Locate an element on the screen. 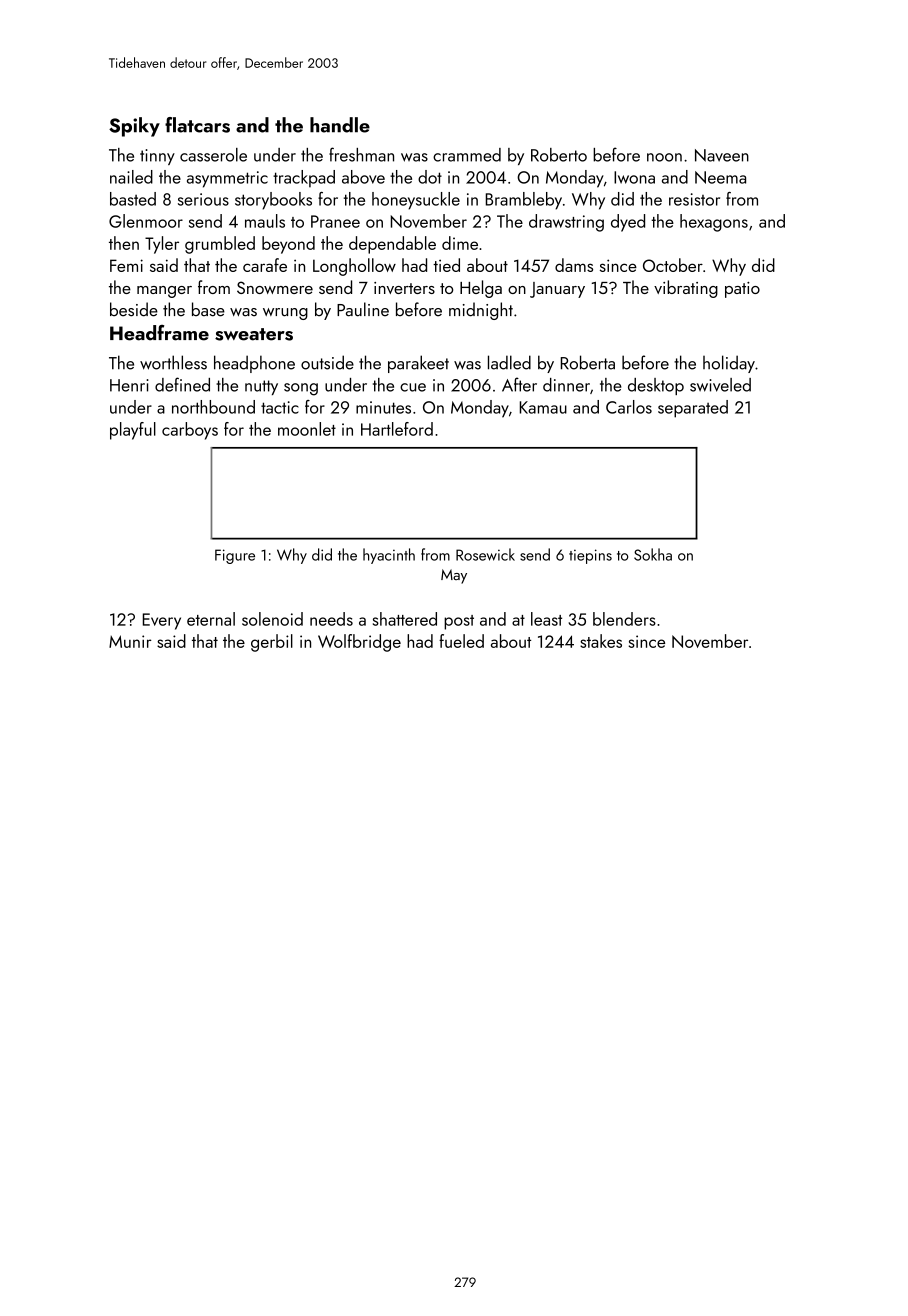 The image size is (908, 1316). Longhollow is located at coordinates (354, 267).
